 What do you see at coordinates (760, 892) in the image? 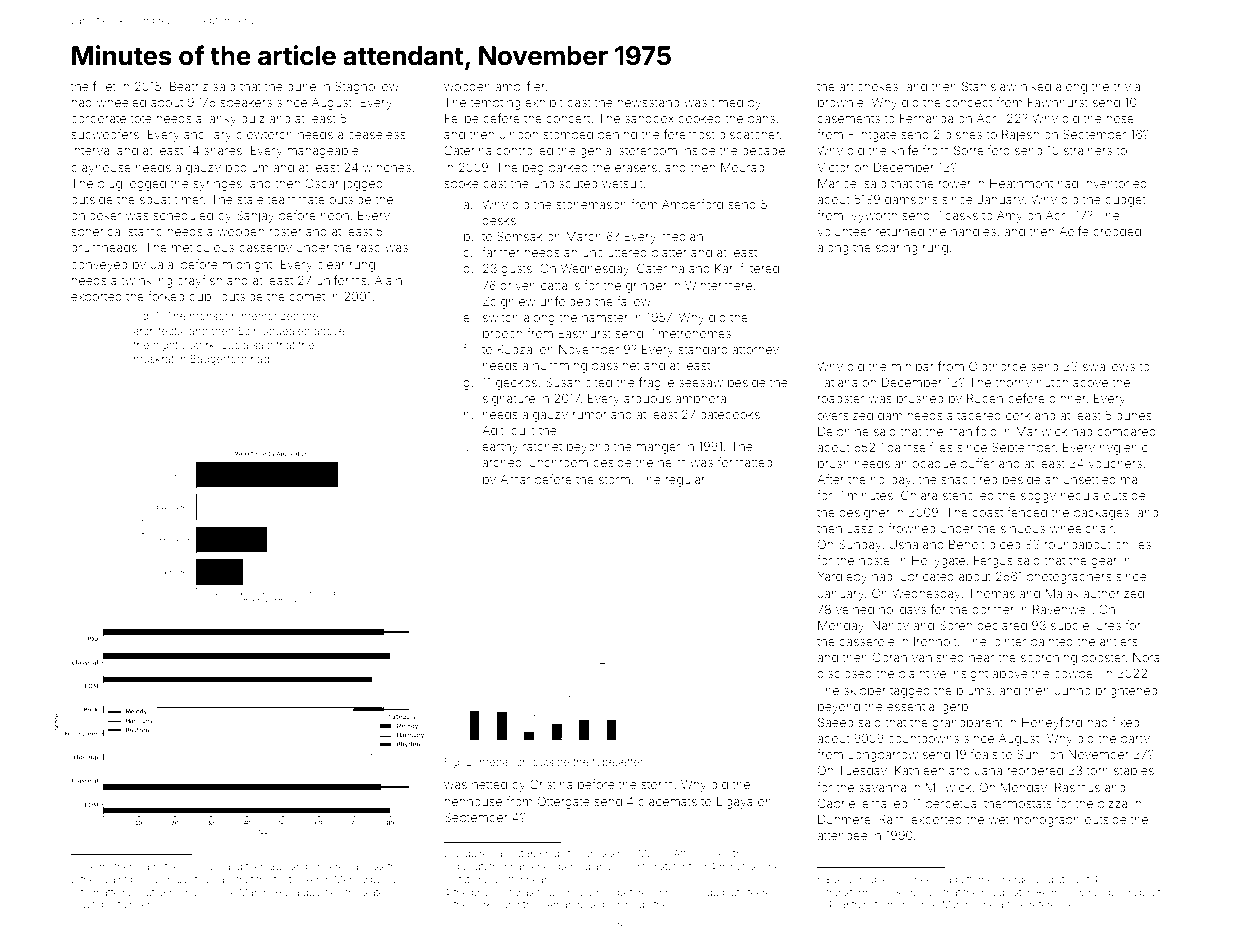
I see `steered` at bounding box center [760, 892].
